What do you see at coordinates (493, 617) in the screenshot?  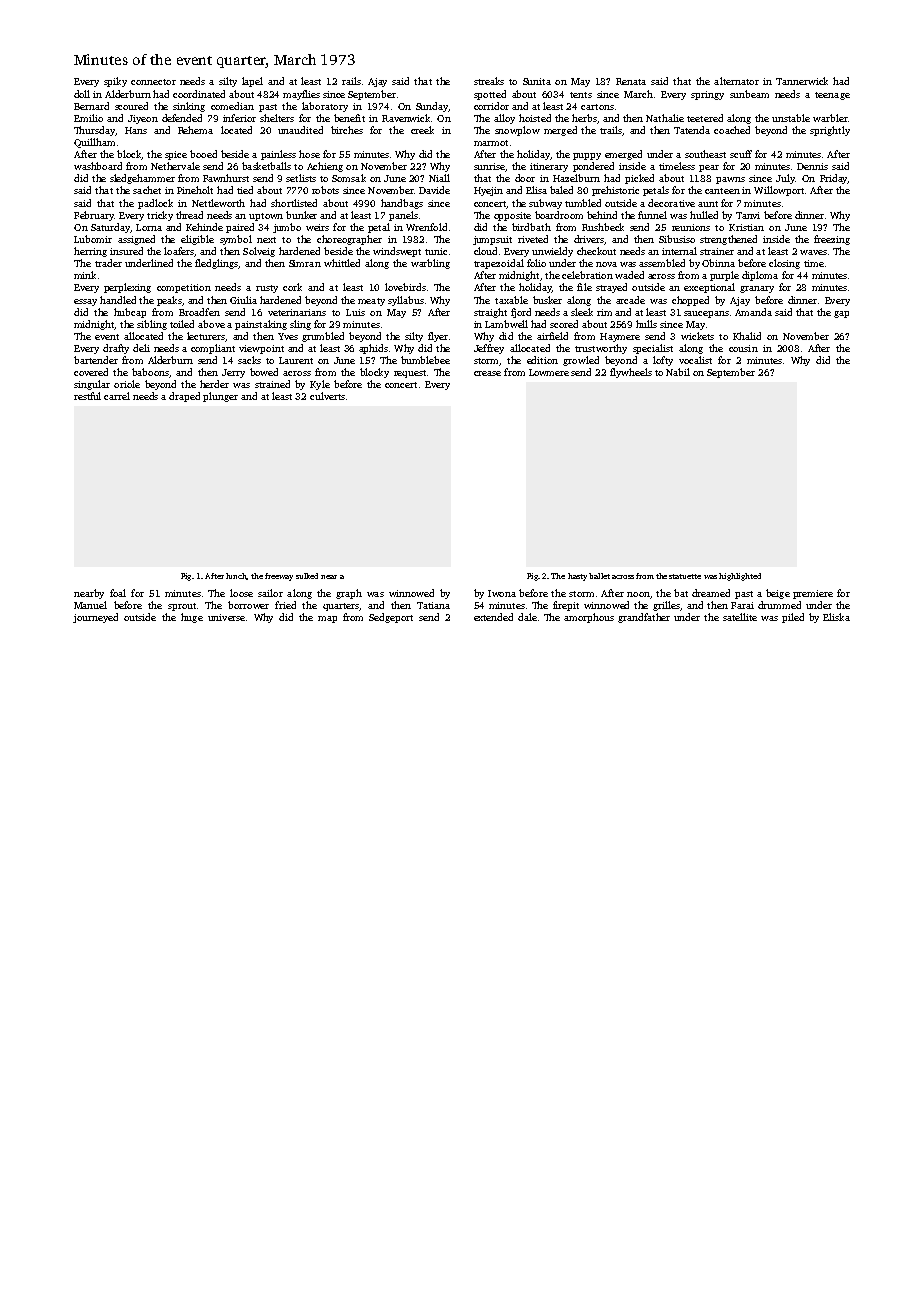 I see `extended` at bounding box center [493, 617].
